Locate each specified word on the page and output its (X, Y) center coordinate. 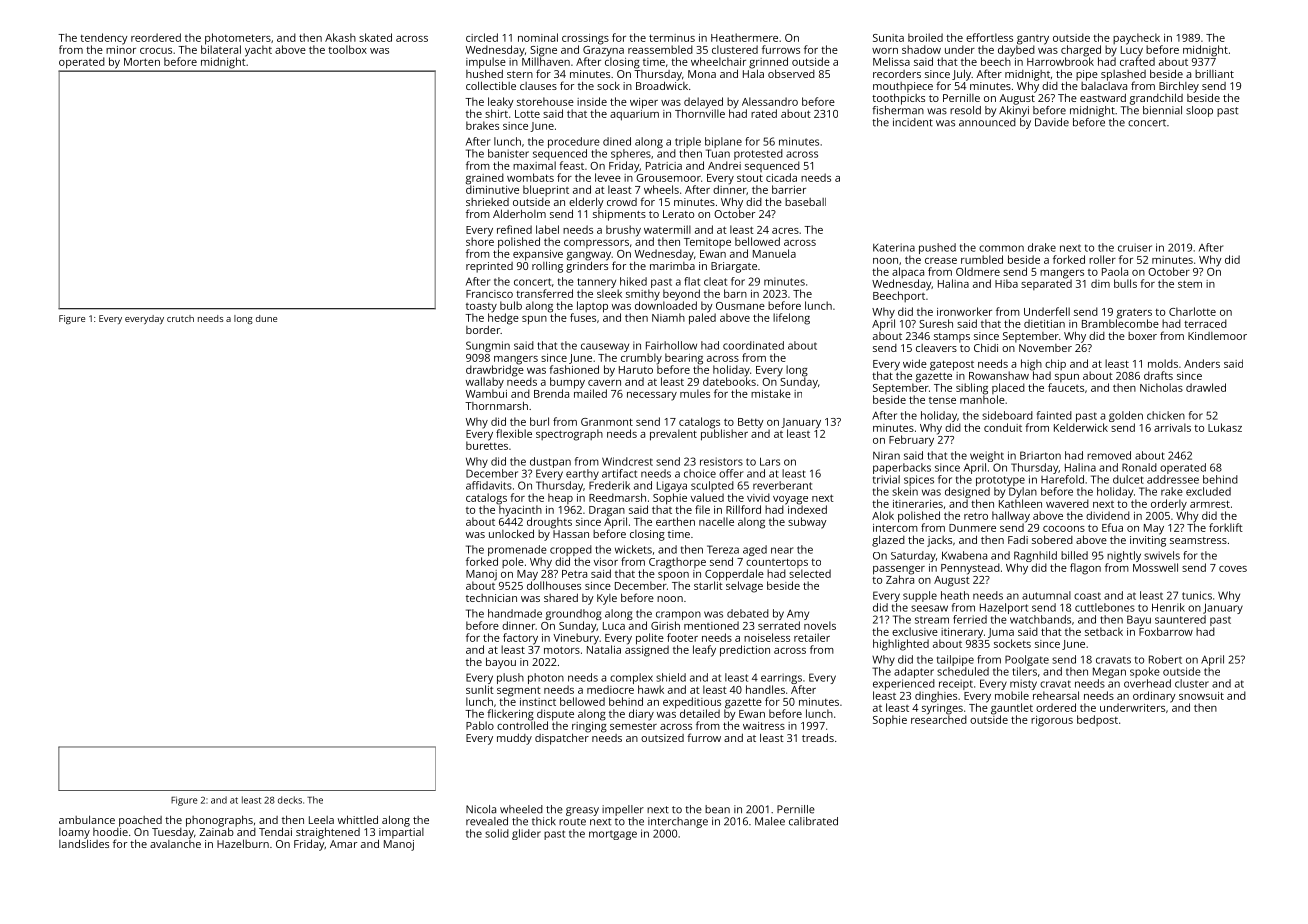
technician (491, 598)
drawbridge (495, 371)
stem (1190, 284)
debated (748, 613)
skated (375, 37)
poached (140, 821)
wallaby (485, 383)
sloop (1199, 111)
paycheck (1136, 39)
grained (484, 179)
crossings (585, 39)
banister (508, 153)
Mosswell (1155, 567)
